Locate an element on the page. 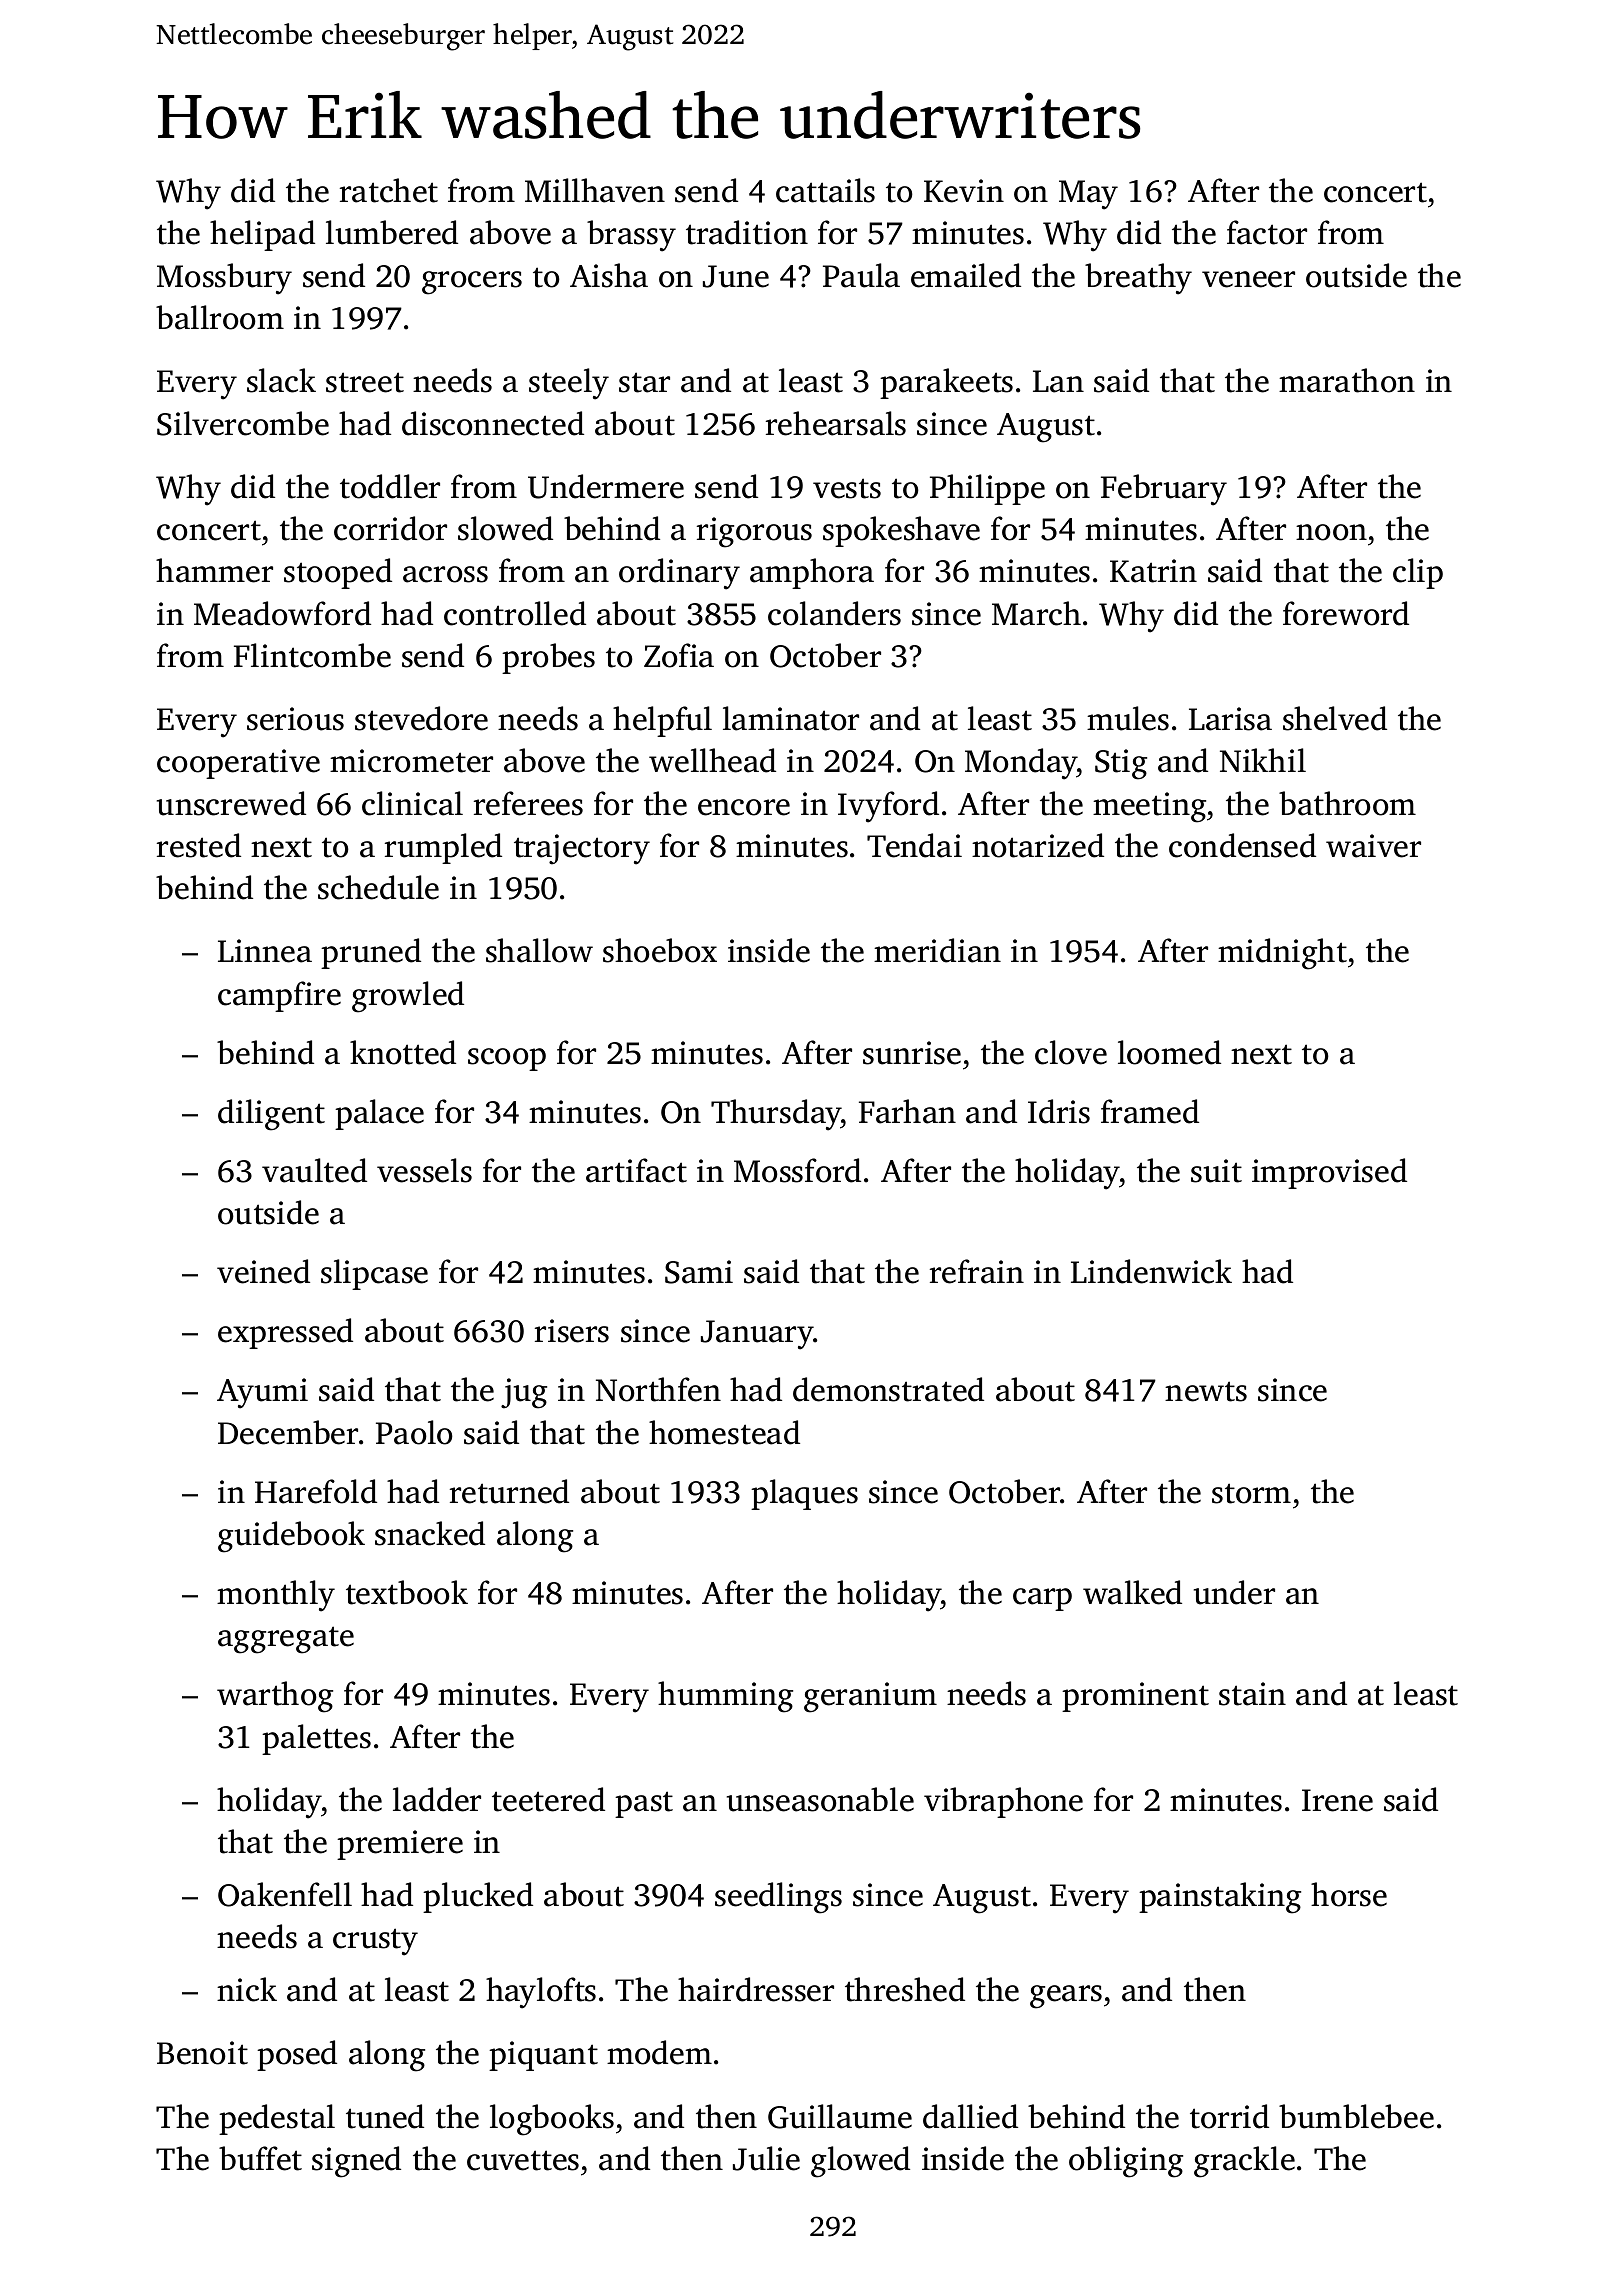  horse is located at coordinates (1349, 1894).
